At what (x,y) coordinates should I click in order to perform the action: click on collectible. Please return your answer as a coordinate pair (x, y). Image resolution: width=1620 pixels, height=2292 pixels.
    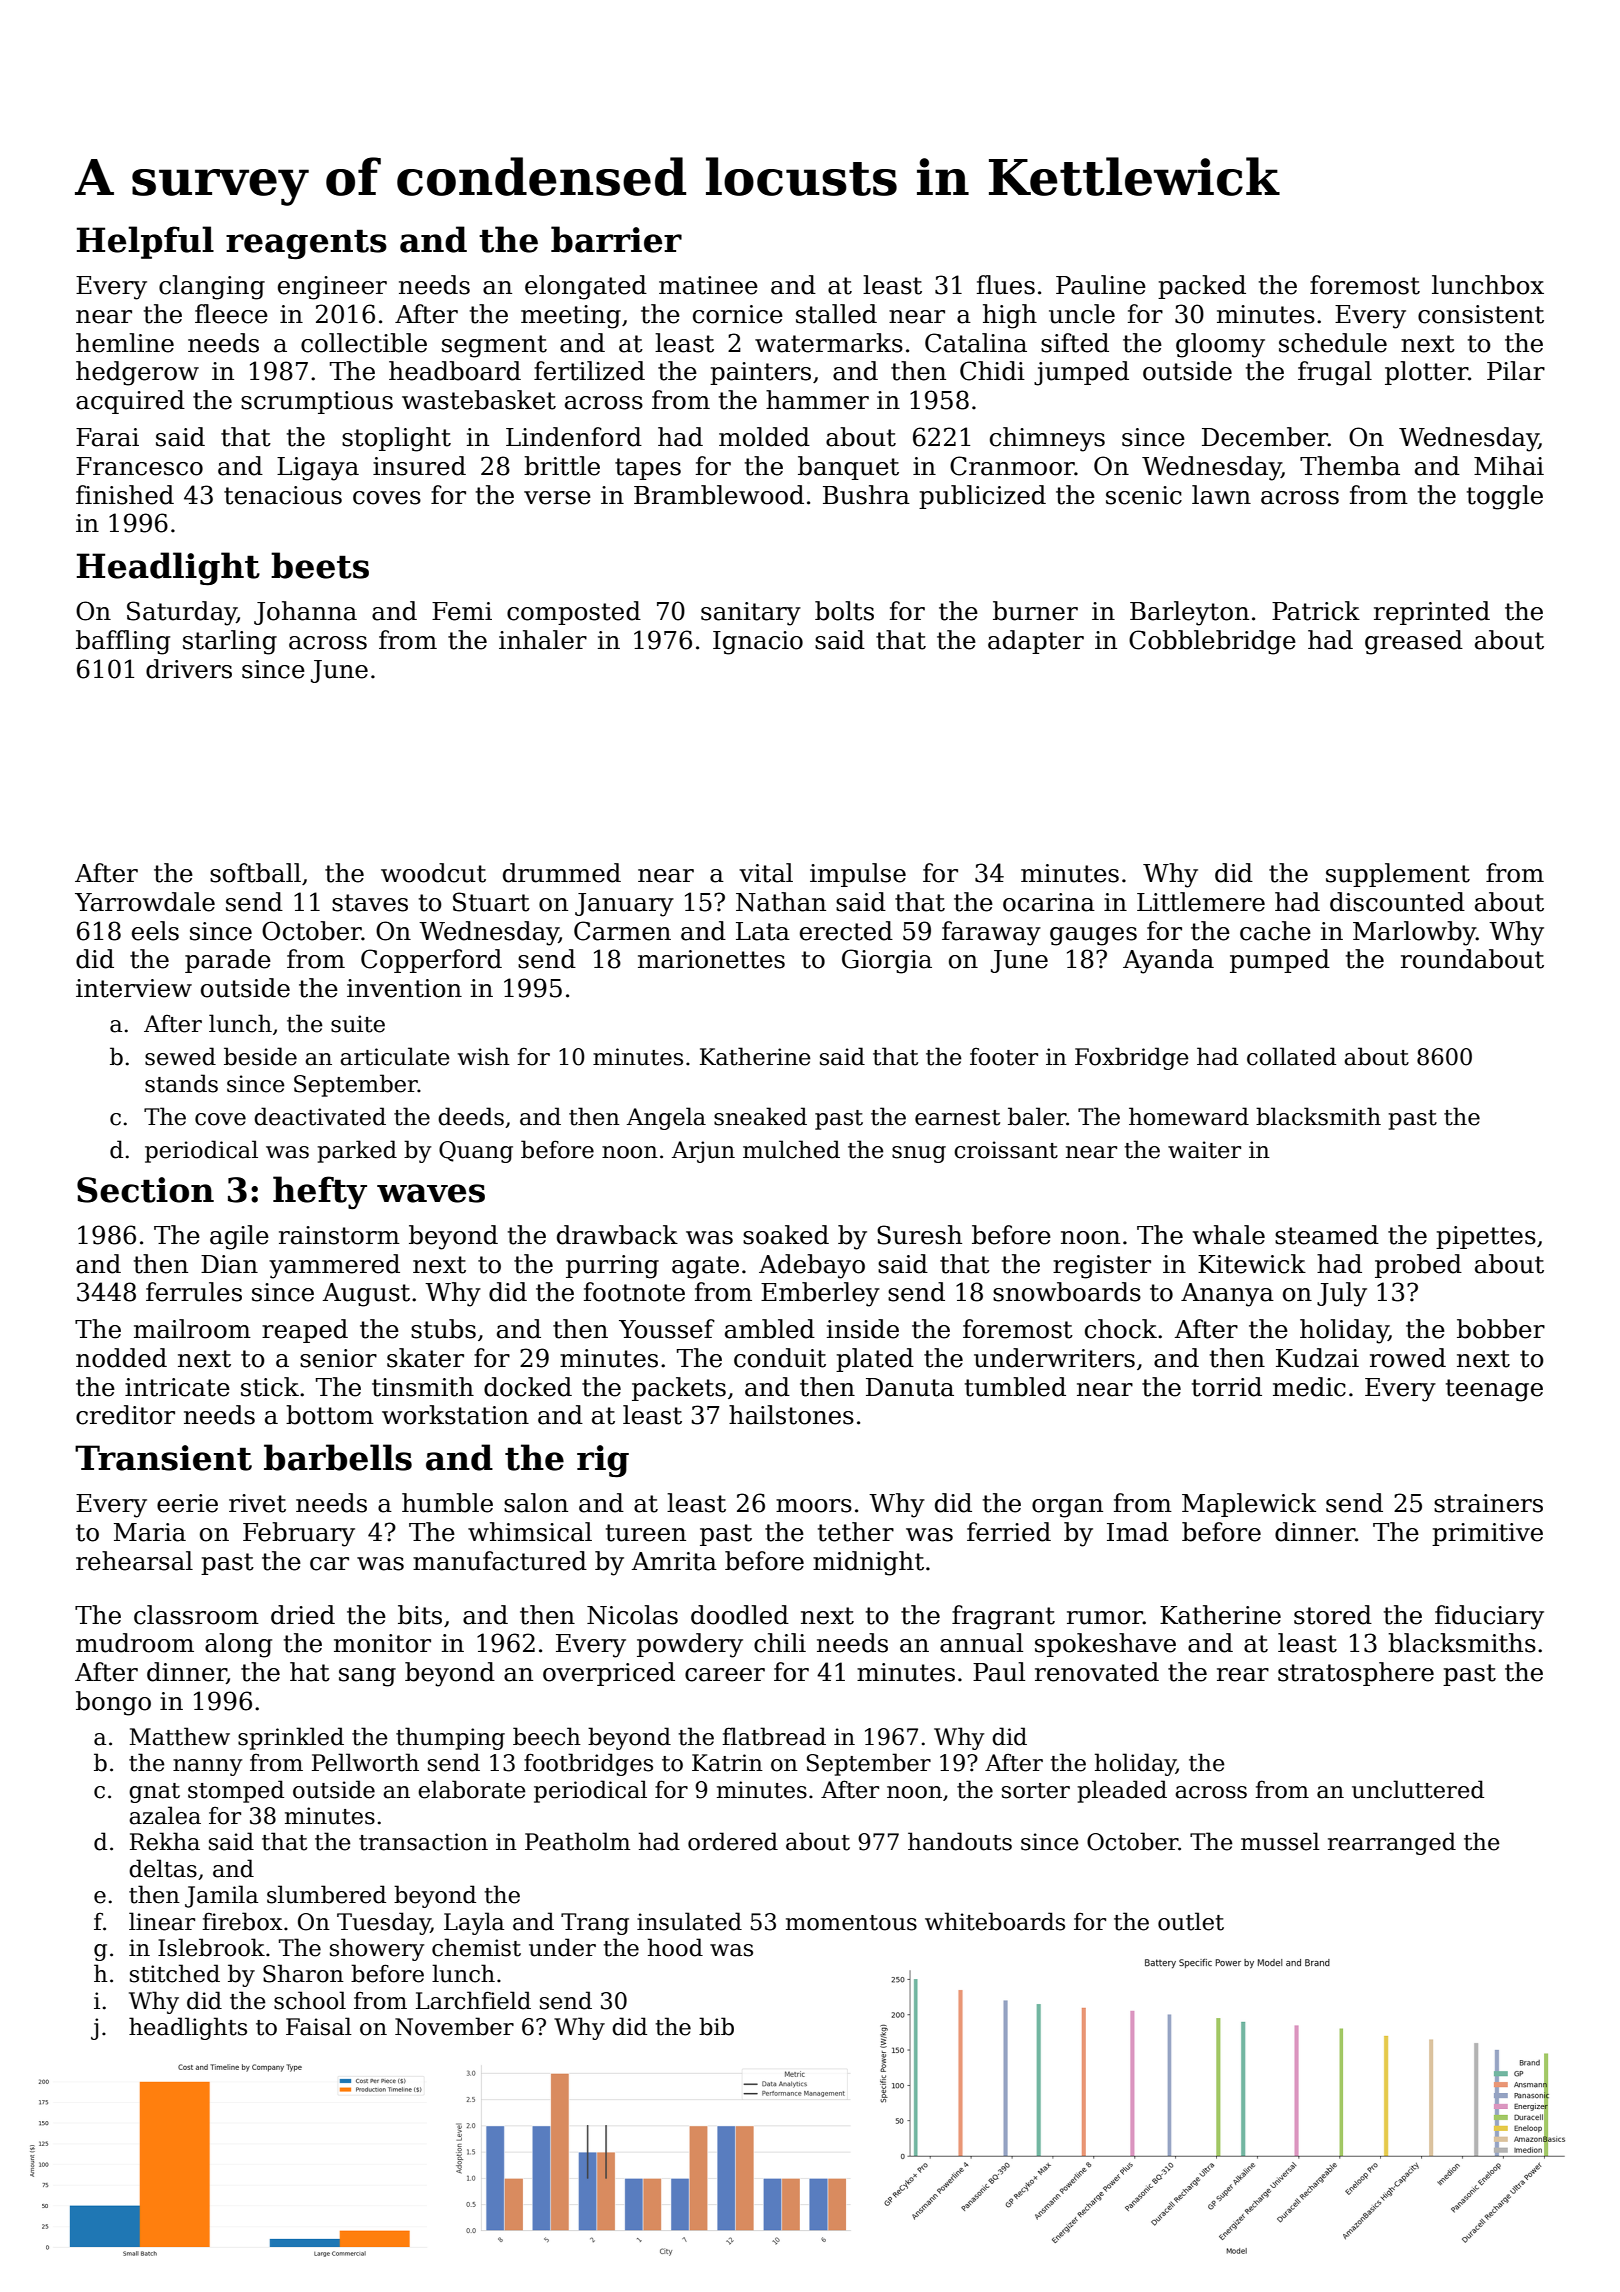
    Looking at the image, I should click on (364, 343).
